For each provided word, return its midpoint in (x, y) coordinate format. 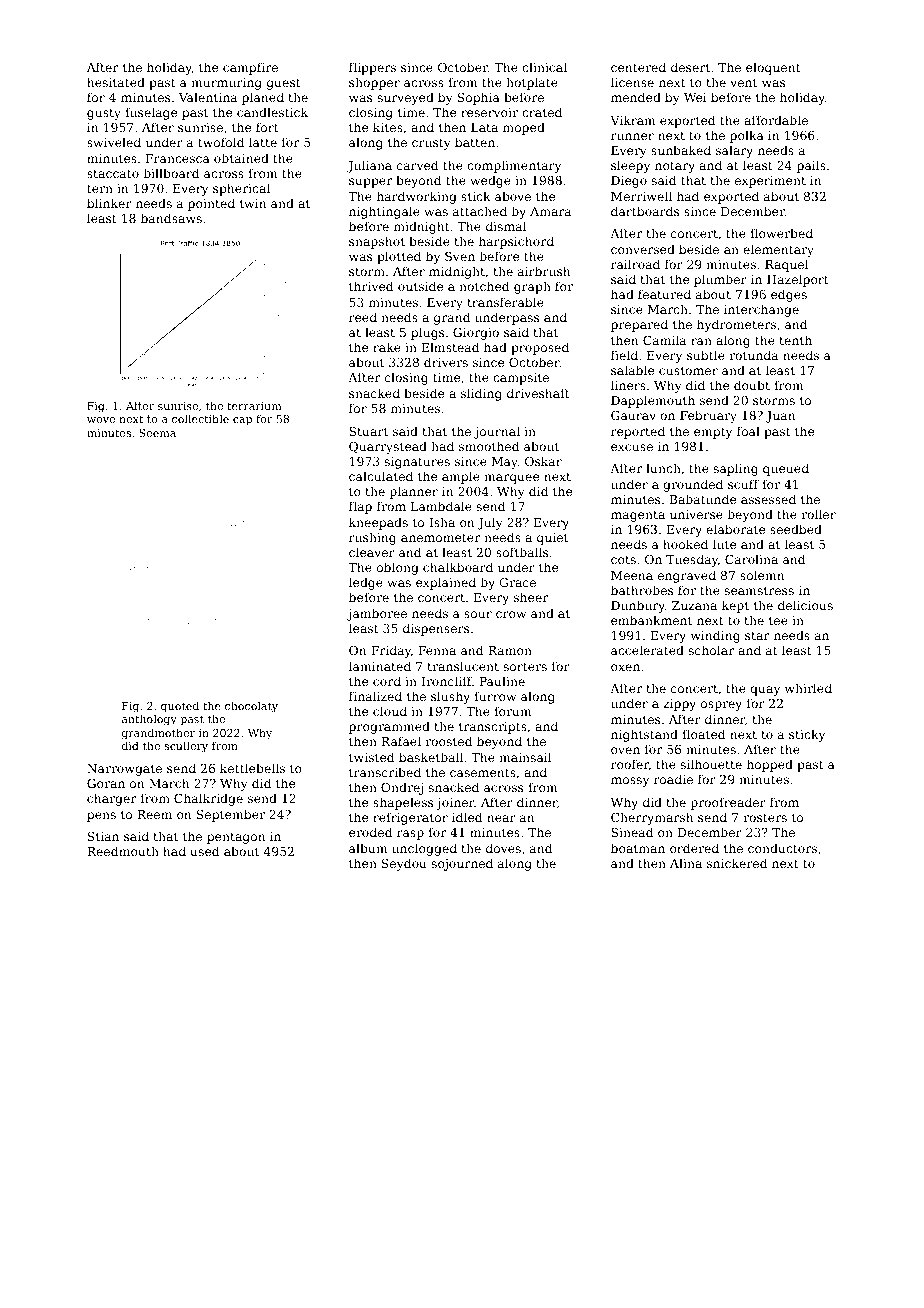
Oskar (543, 461)
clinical (544, 67)
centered (638, 67)
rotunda (753, 355)
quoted (180, 707)
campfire (250, 68)
